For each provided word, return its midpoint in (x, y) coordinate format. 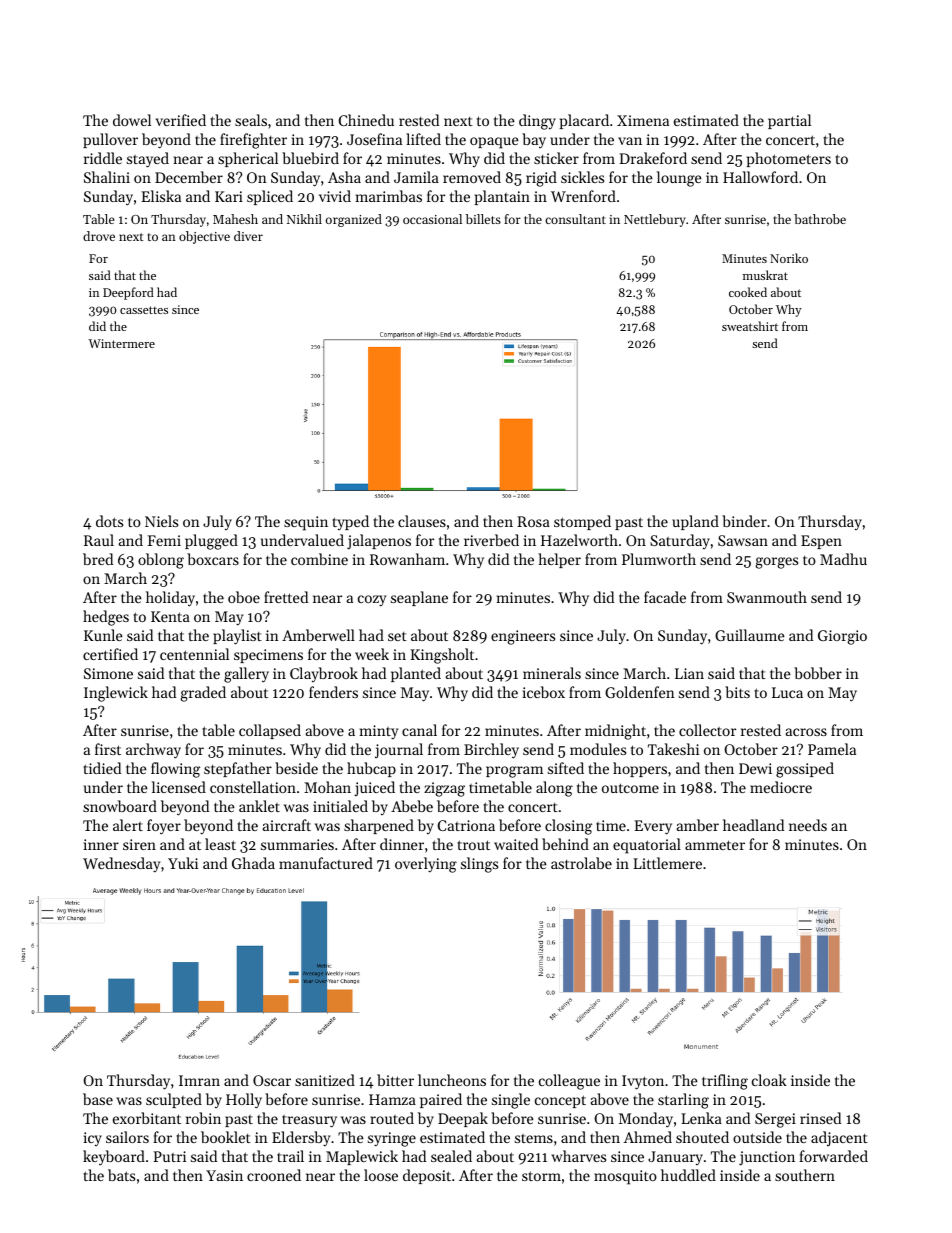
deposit (427, 1176)
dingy (537, 122)
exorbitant (147, 1118)
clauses (422, 521)
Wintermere (121, 343)
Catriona (466, 825)
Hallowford (760, 177)
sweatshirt (750, 326)
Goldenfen (640, 692)
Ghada (253, 863)
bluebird (310, 158)
